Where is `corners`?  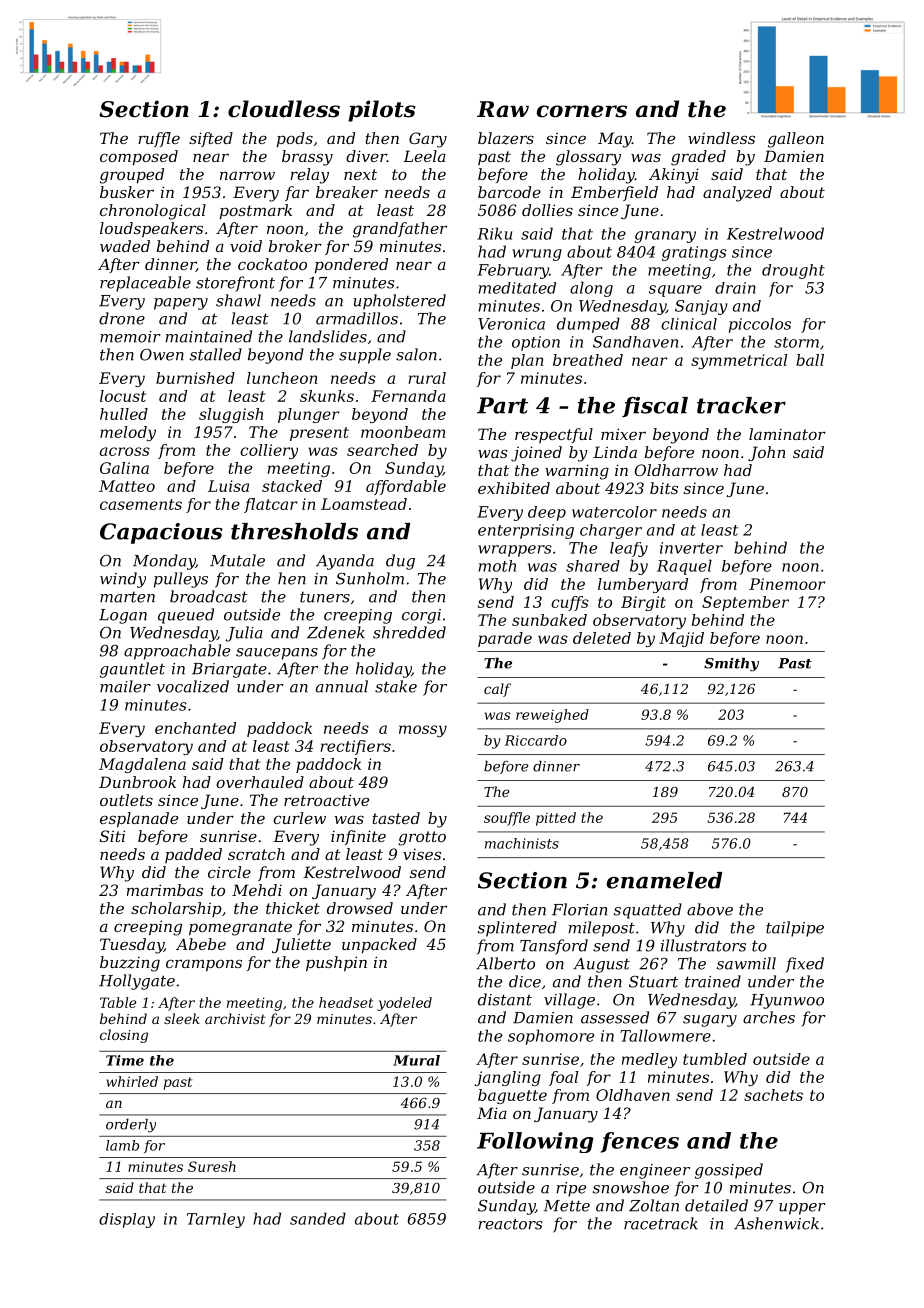
corners is located at coordinates (582, 111).
